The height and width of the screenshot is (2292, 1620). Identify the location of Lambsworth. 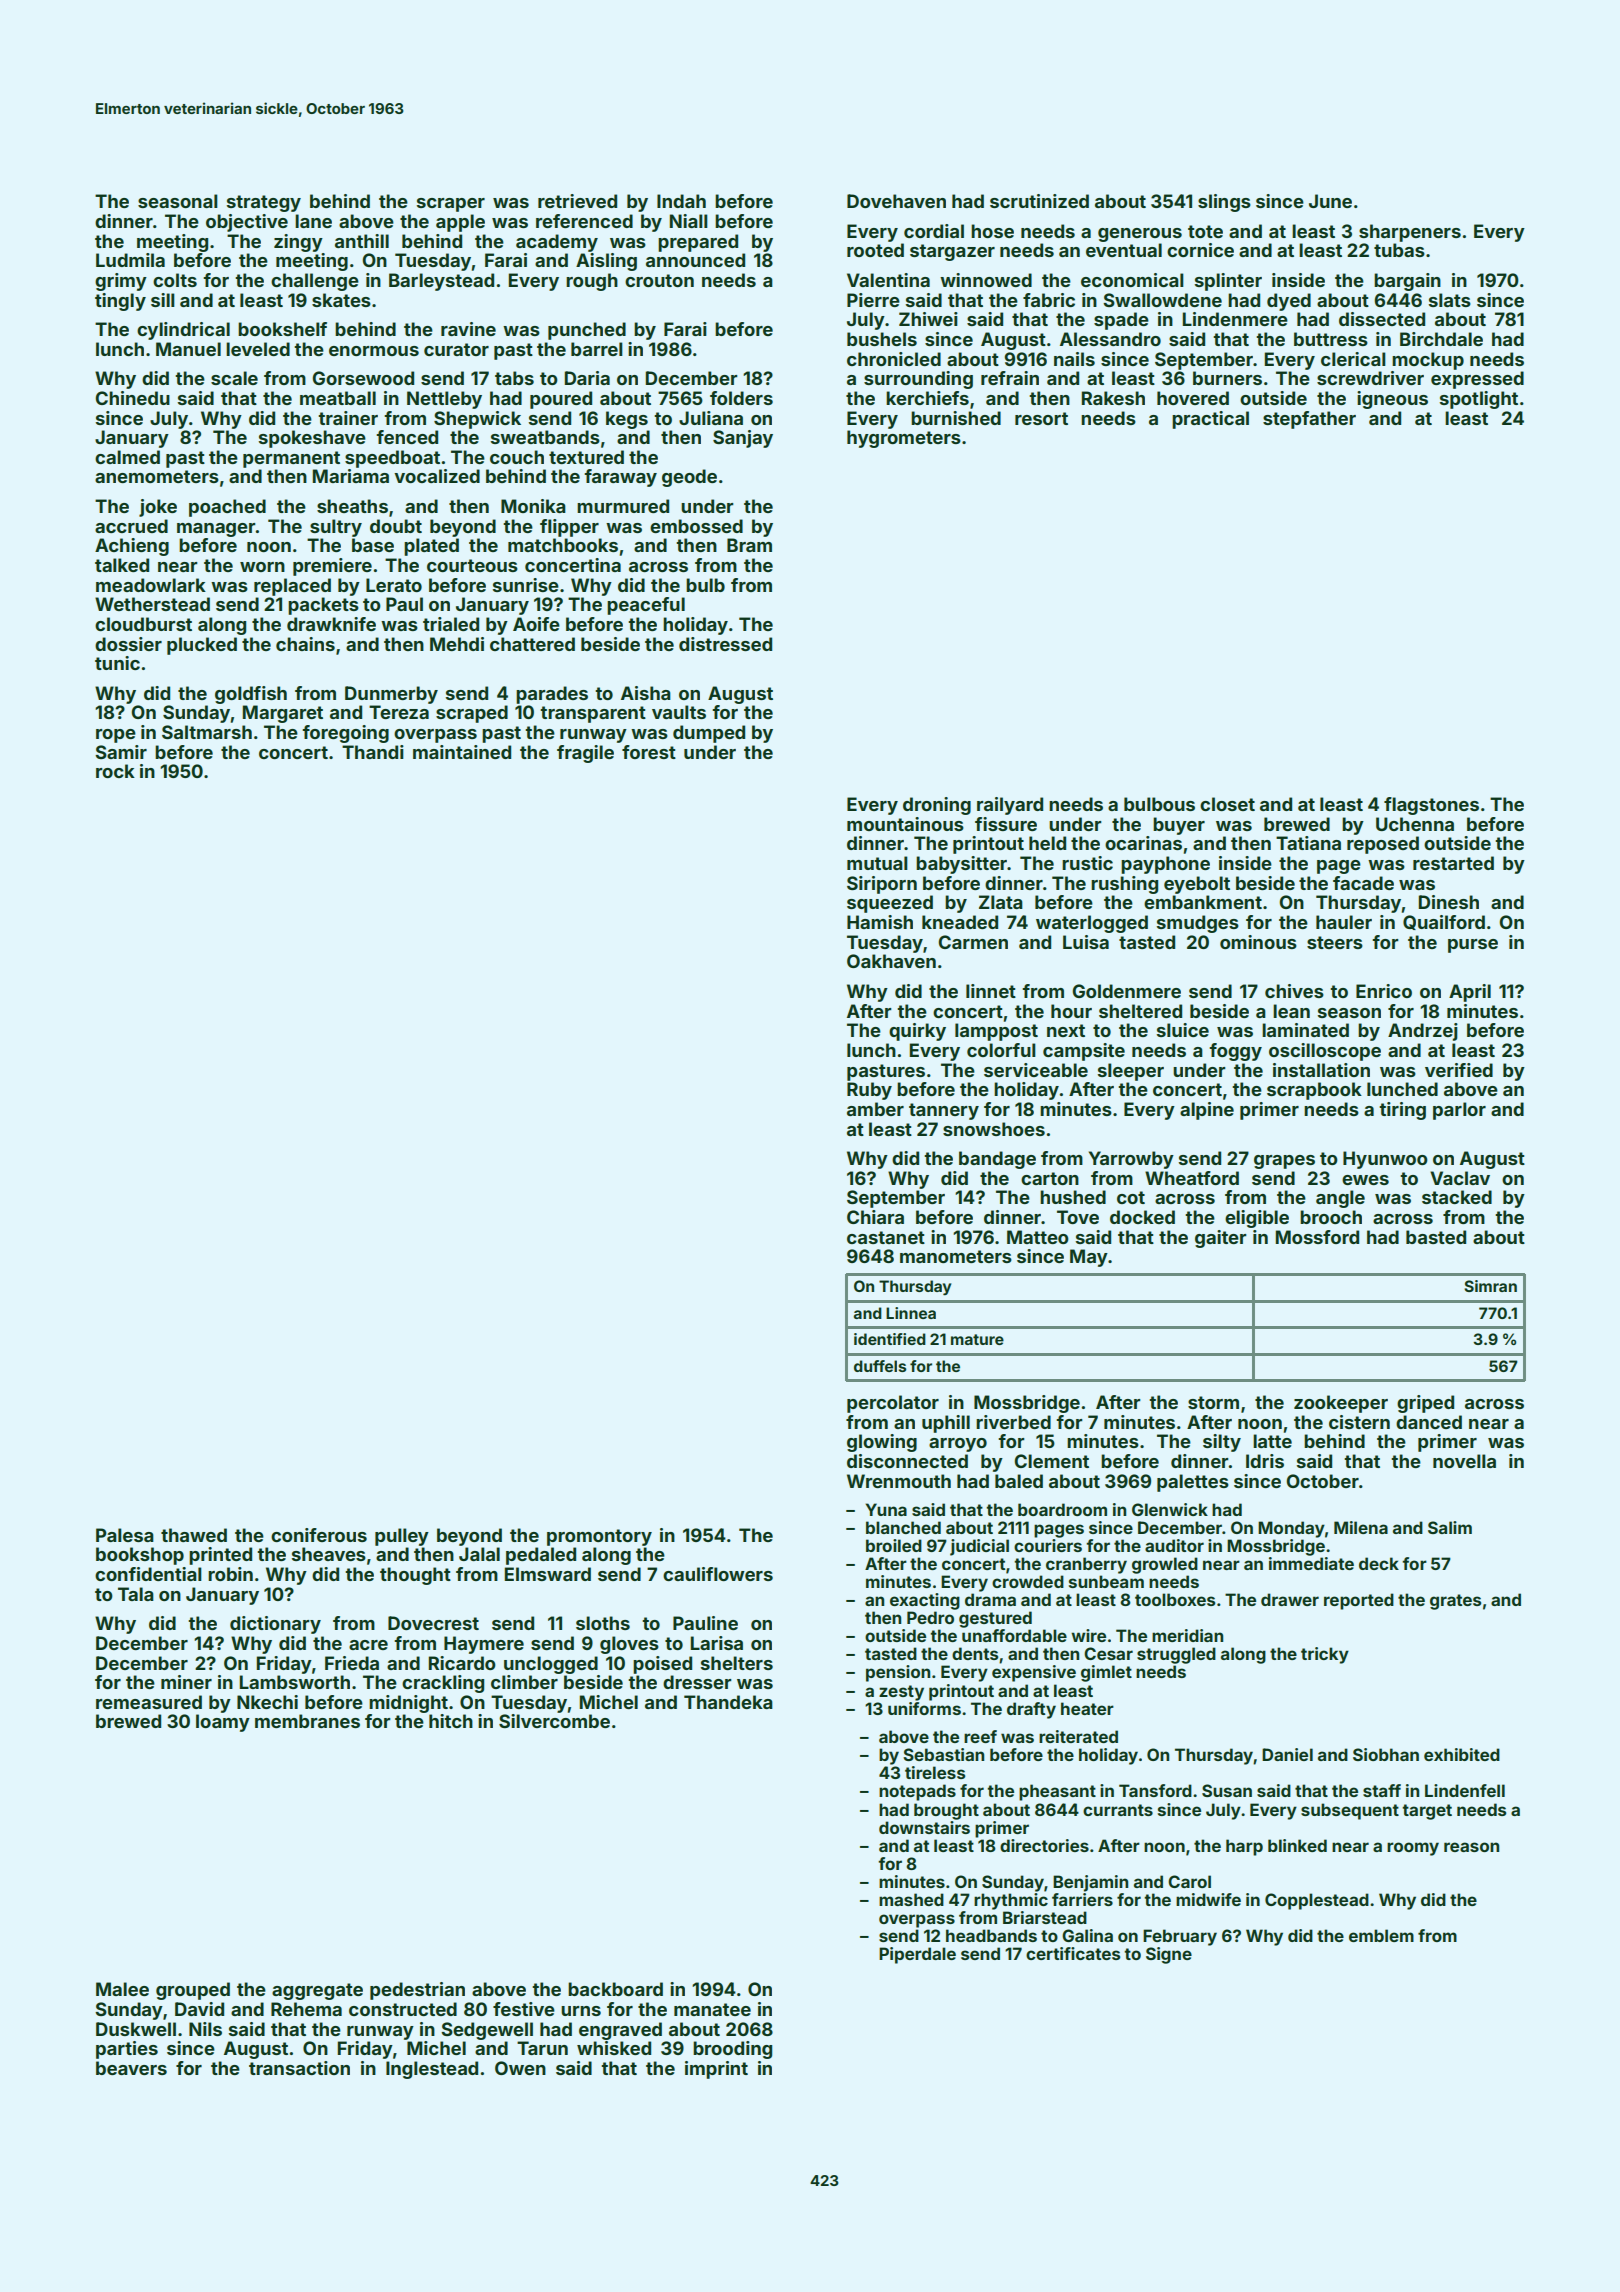
(295, 1682).
